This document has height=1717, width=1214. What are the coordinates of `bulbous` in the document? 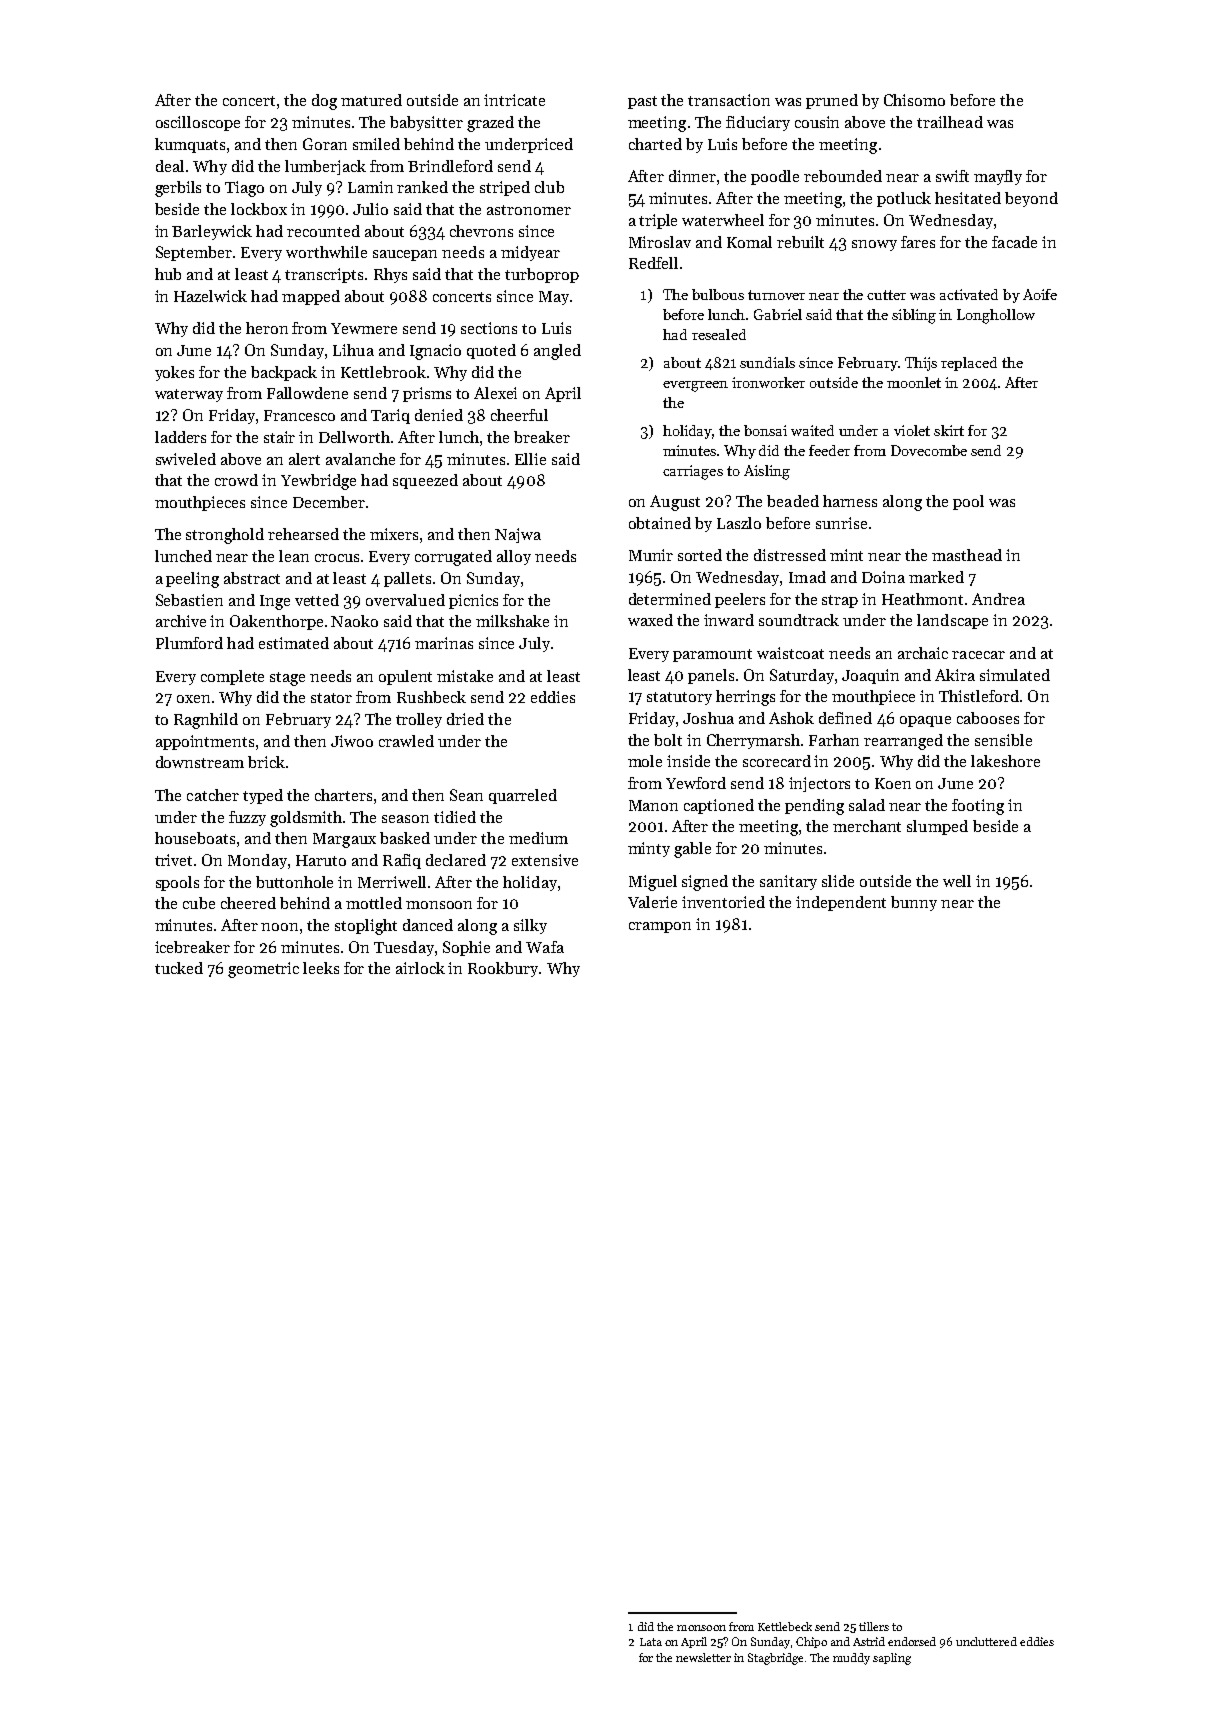 It's located at (718, 294).
